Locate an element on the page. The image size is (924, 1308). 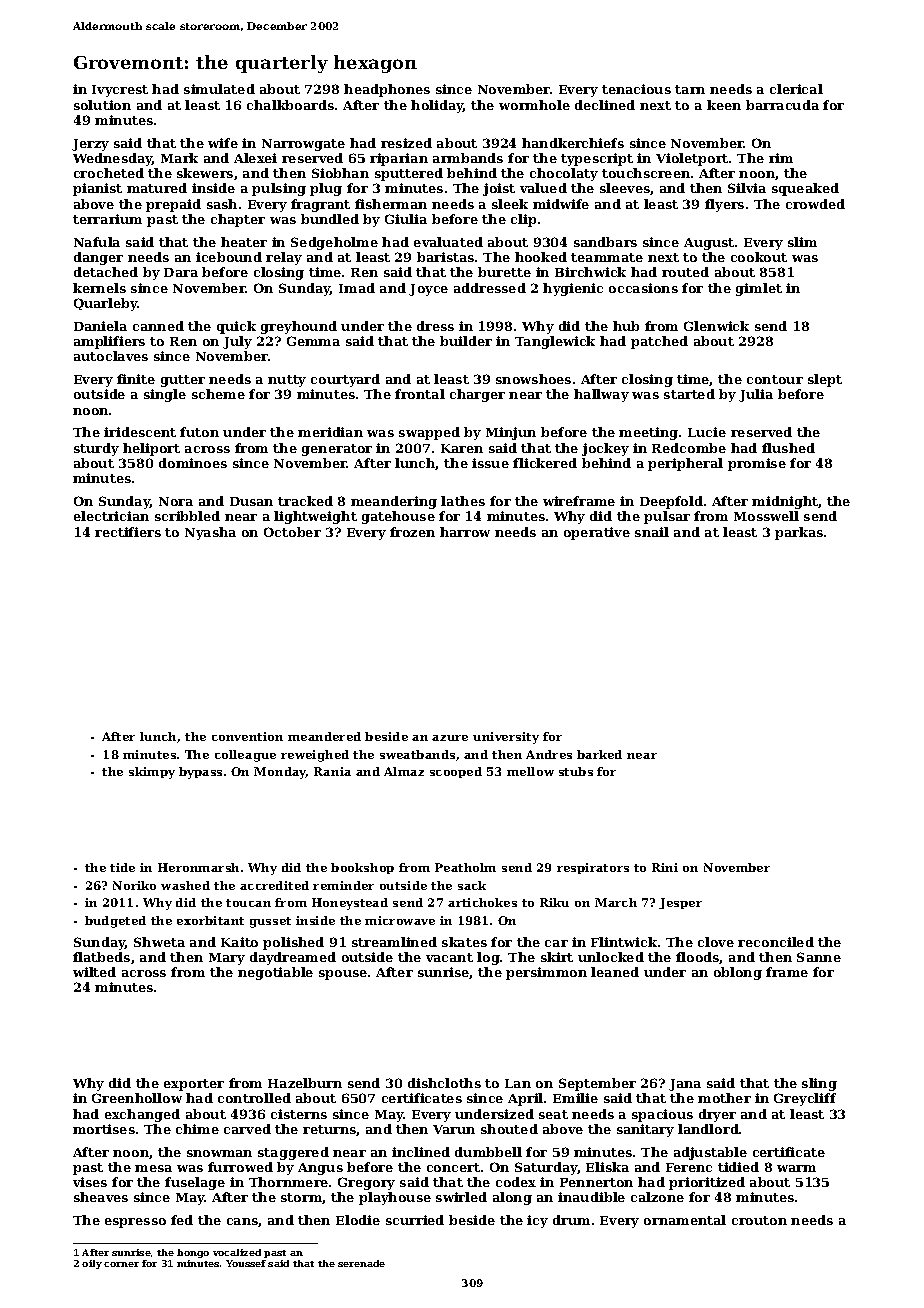
operative is located at coordinates (597, 533).
